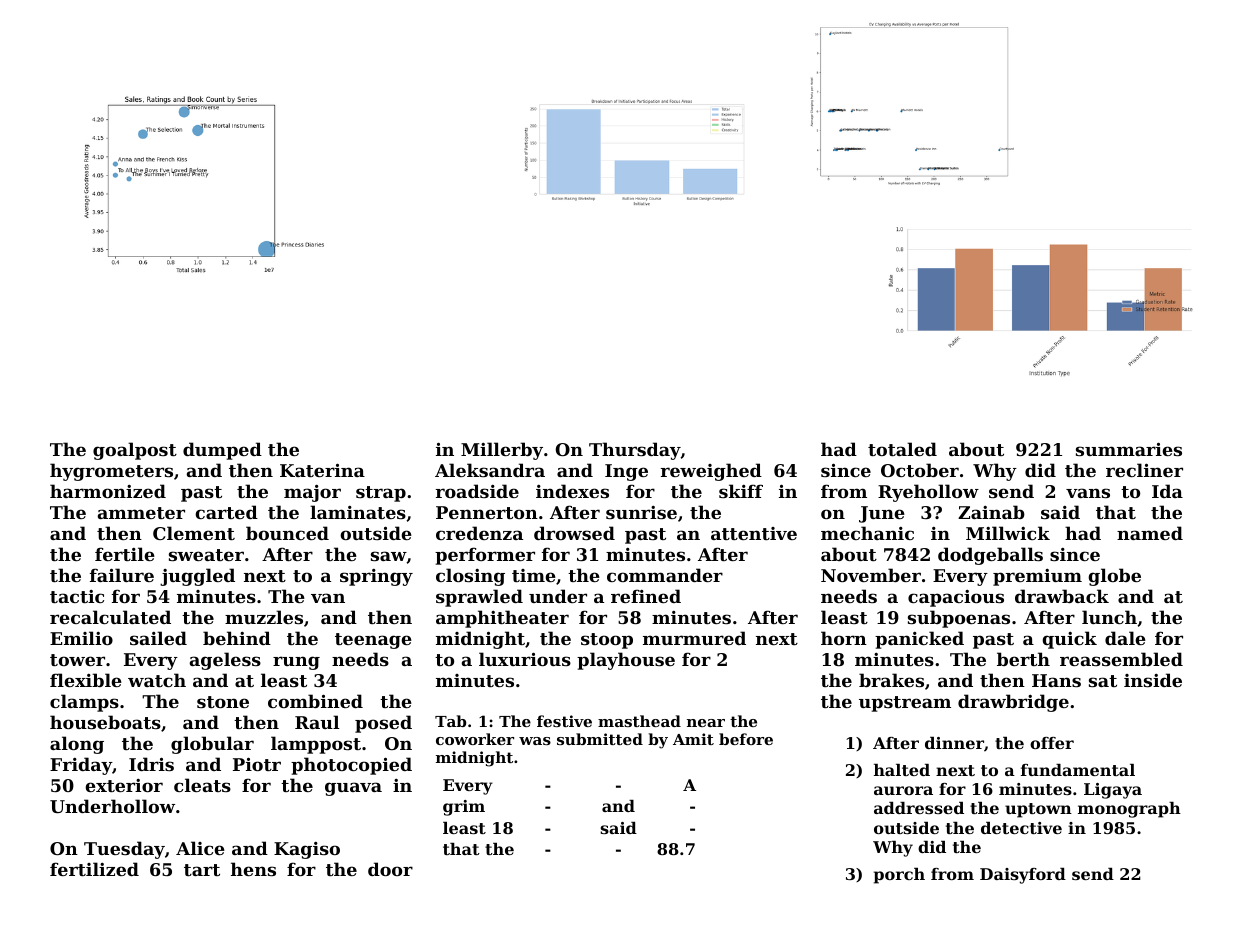 The height and width of the screenshot is (952, 1233). What do you see at coordinates (928, 493) in the screenshot?
I see `Ryehollow` at bounding box center [928, 493].
